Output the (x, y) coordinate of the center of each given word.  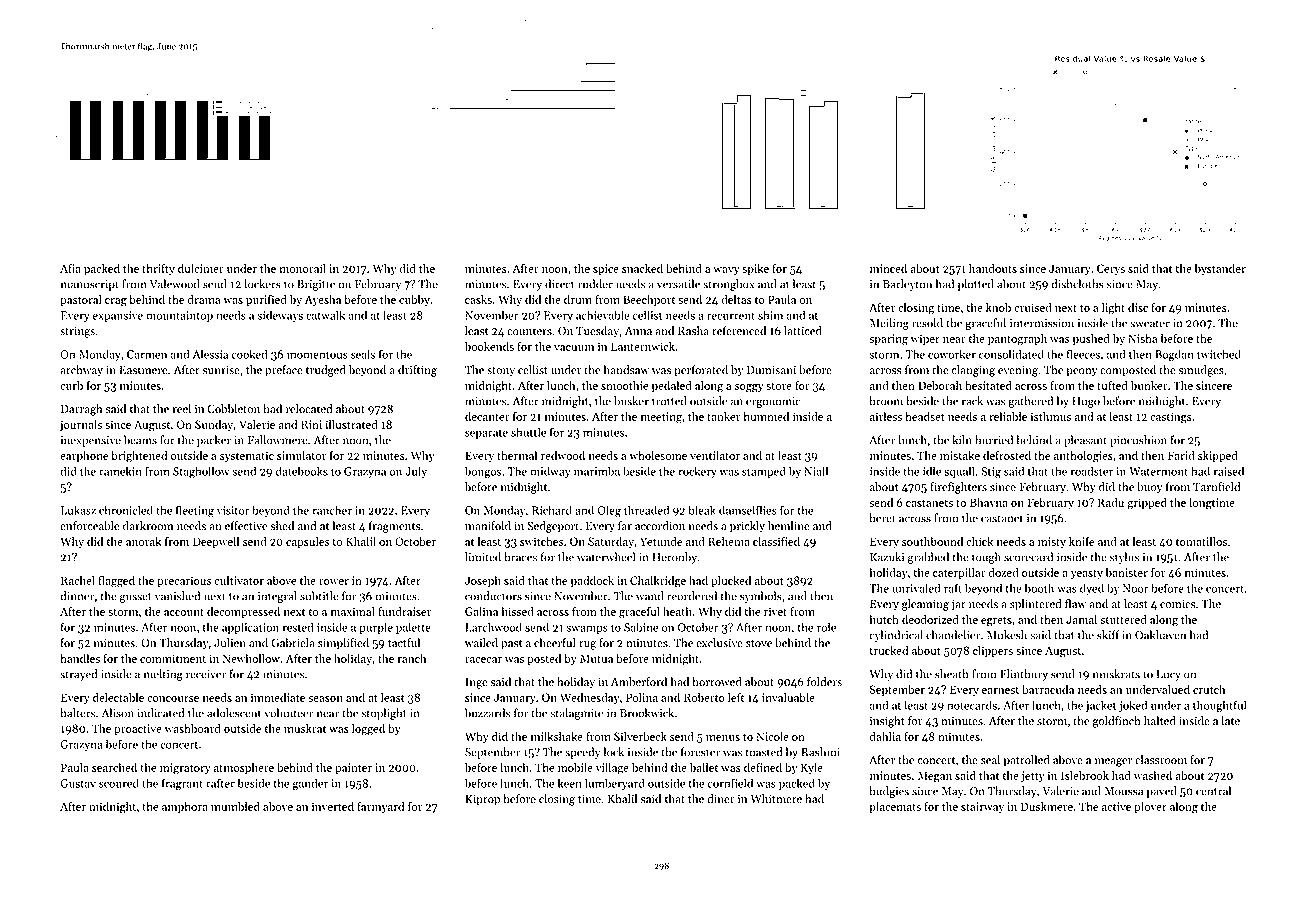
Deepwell (216, 542)
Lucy (1169, 675)
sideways (280, 316)
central (1213, 791)
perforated (701, 371)
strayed (78, 675)
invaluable (788, 697)
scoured (119, 783)
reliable (1008, 416)
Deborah (940, 385)
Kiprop (482, 800)
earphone (84, 456)
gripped (1147, 503)
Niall (816, 471)
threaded (646, 510)
